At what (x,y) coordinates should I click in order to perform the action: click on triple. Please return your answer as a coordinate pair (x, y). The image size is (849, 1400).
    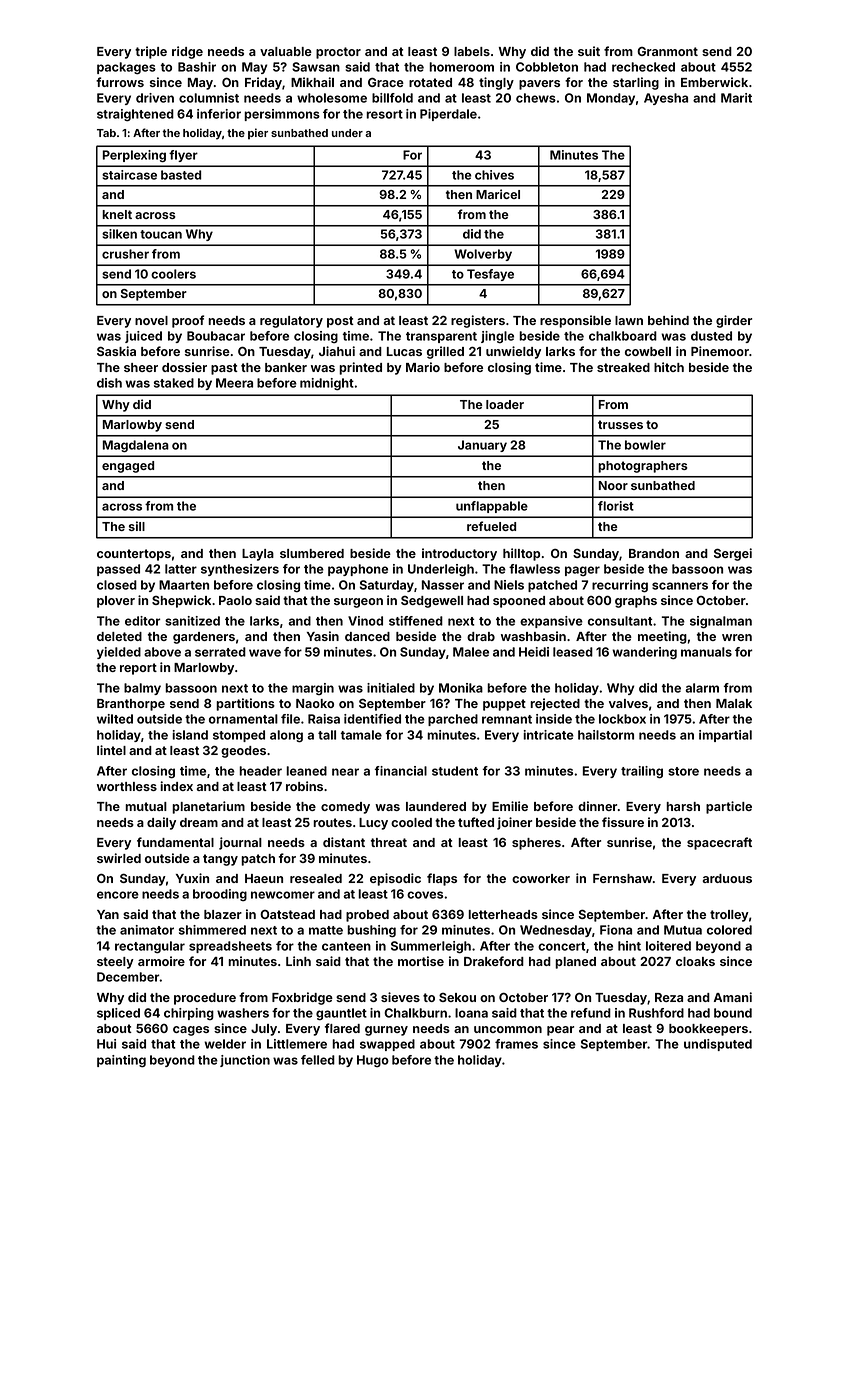
    Looking at the image, I should click on (151, 52).
